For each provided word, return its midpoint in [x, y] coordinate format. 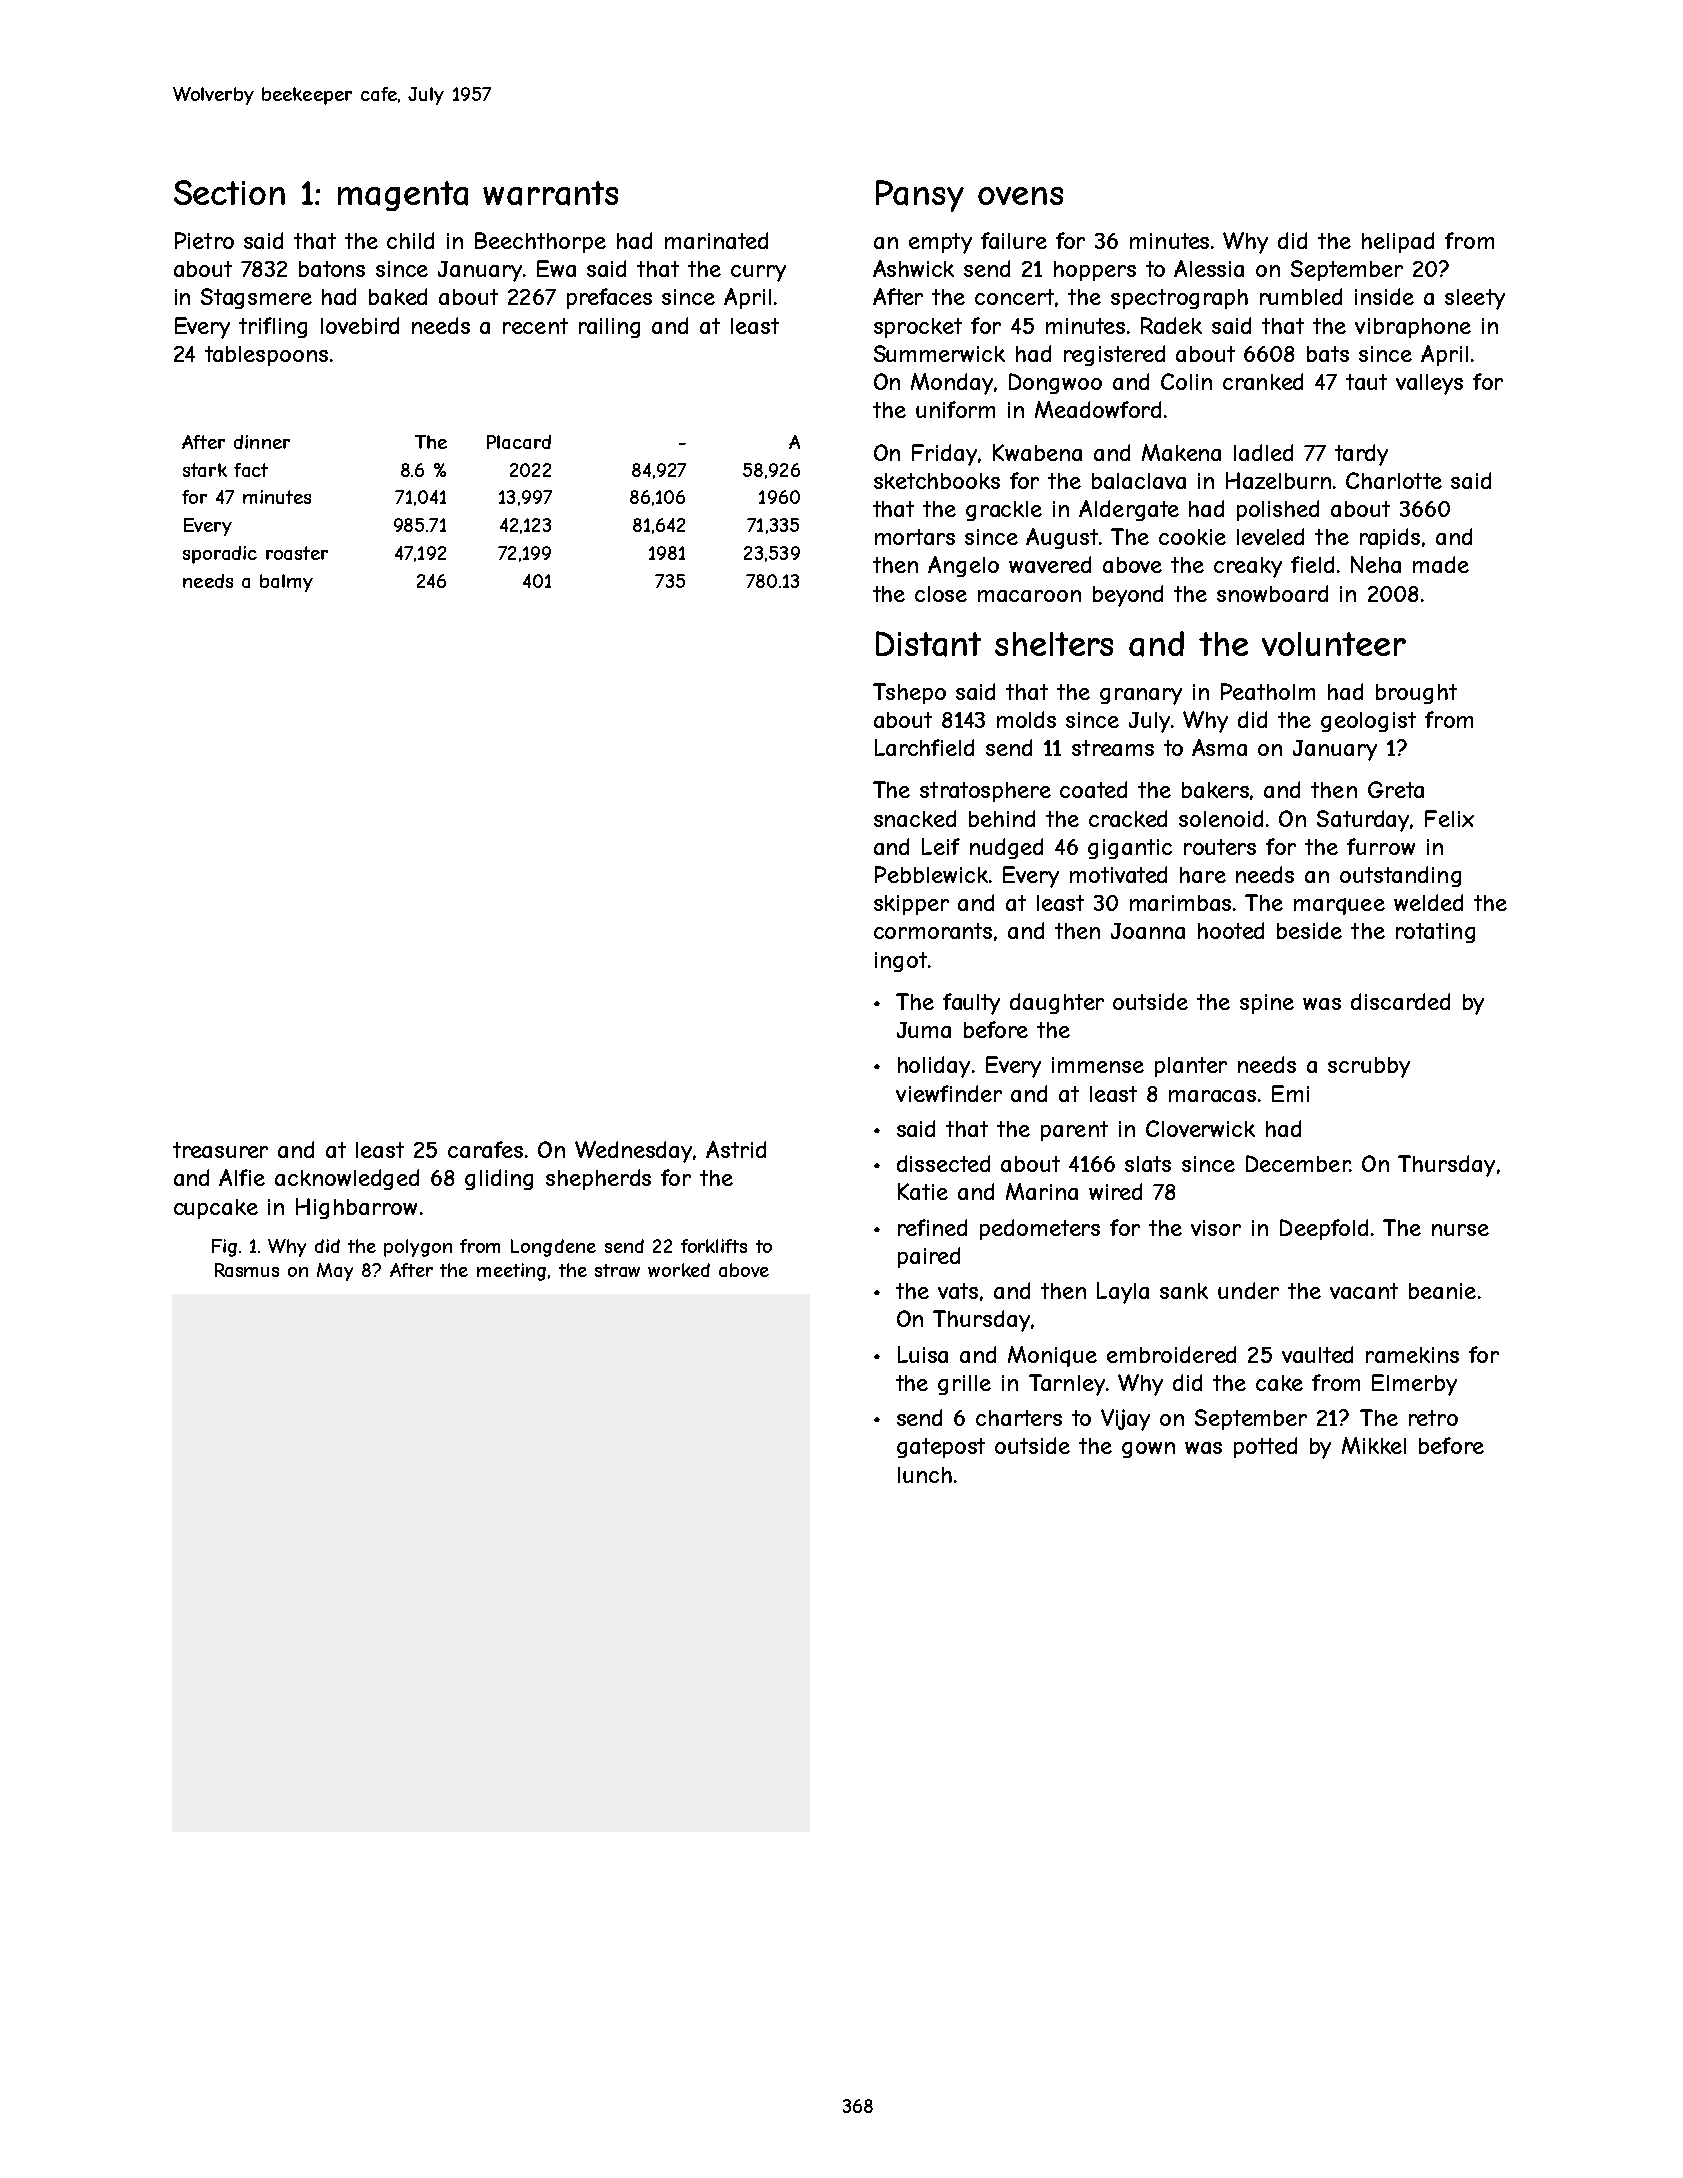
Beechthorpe [540, 242]
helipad [1398, 242]
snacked [915, 818]
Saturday [1363, 821]
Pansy [920, 196]
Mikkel [1374, 1445]
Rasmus [247, 1270]
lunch [925, 1475]
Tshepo [909, 693]
